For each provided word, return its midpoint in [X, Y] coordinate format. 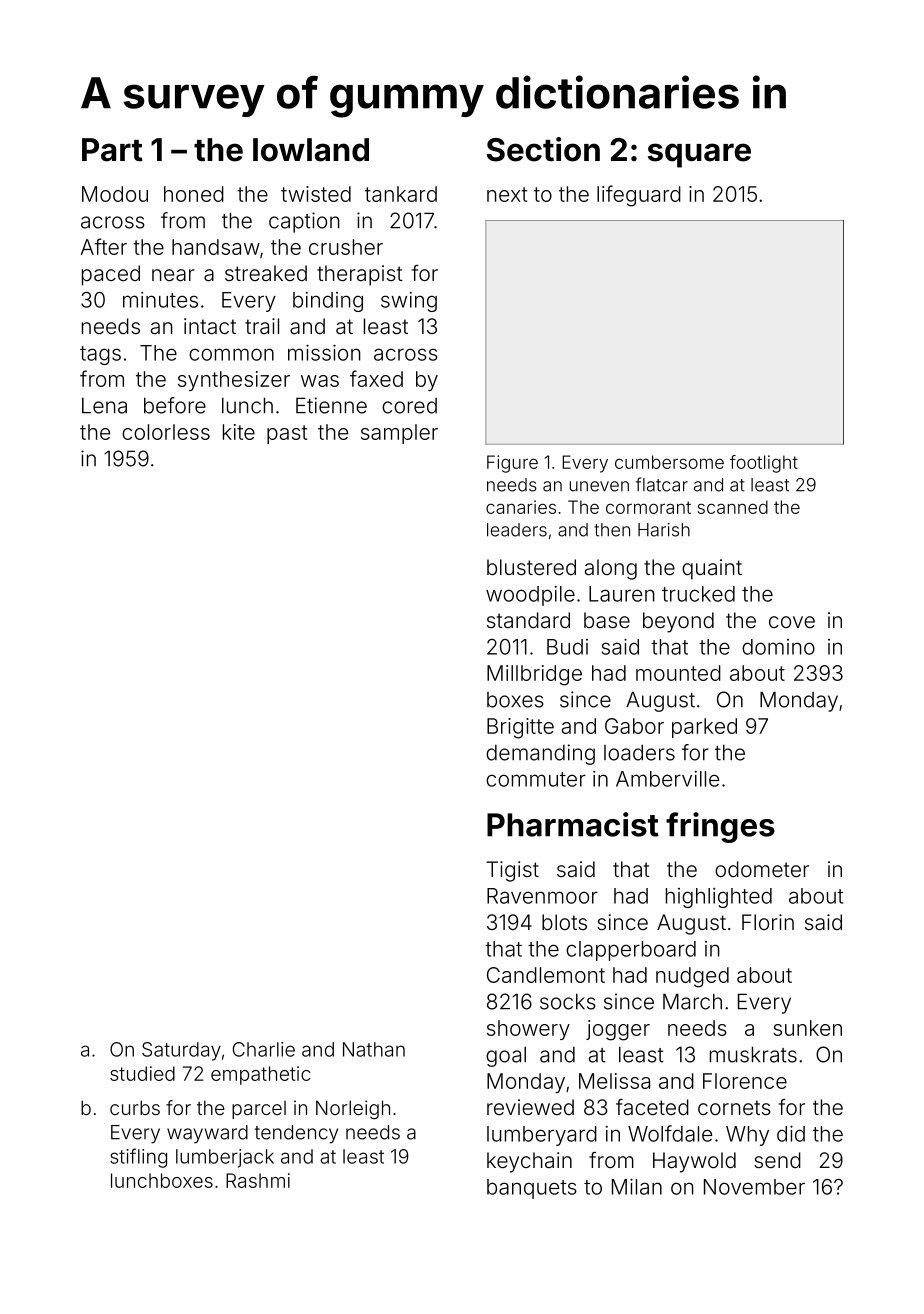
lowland [311, 150]
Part [112, 150]
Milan [637, 1187]
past [287, 434]
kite [239, 432]
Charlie [264, 1049]
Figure [512, 464]
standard [528, 620]
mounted [678, 673]
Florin [768, 922]
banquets [532, 1189]
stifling [138, 1158]
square [699, 155]
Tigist [512, 871]
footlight [764, 464]
